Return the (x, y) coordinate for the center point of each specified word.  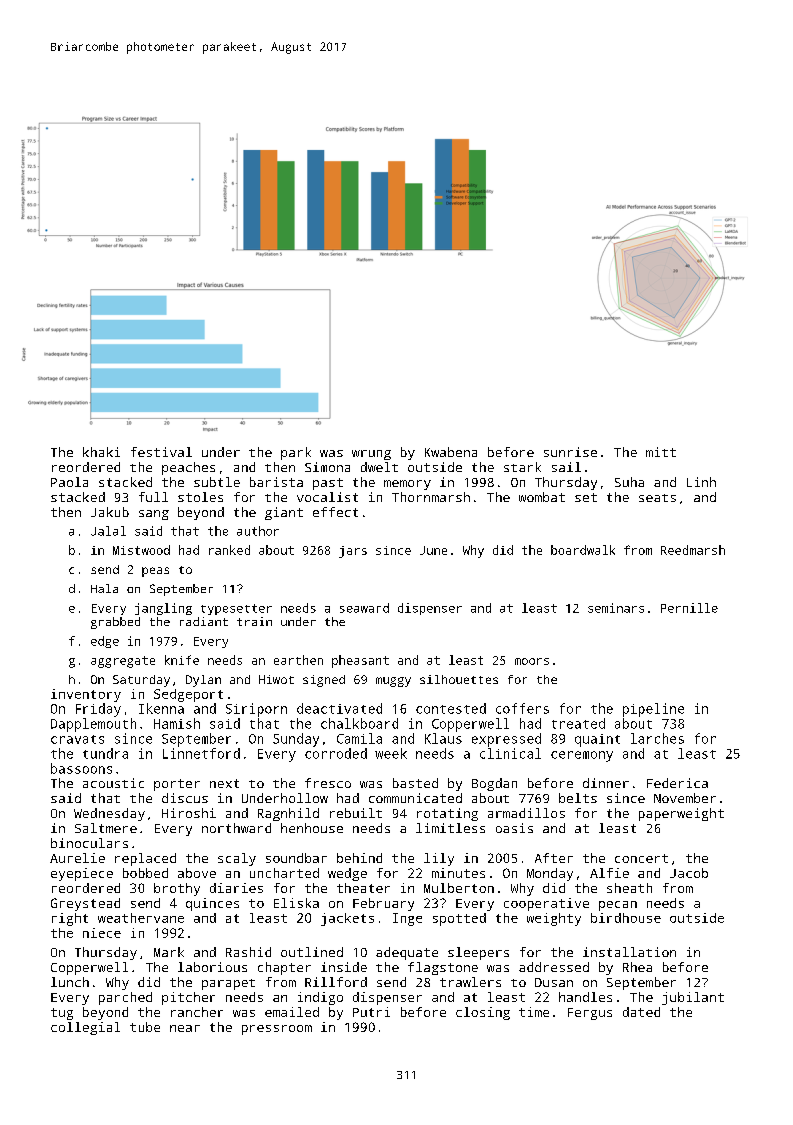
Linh (701, 482)
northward (236, 828)
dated (641, 1012)
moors (532, 661)
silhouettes (459, 679)
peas (155, 572)
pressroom (277, 1030)
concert (641, 858)
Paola (69, 482)
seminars (616, 608)
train (254, 621)
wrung (371, 455)
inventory (86, 695)
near (185, 1028)
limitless (450, 828)
